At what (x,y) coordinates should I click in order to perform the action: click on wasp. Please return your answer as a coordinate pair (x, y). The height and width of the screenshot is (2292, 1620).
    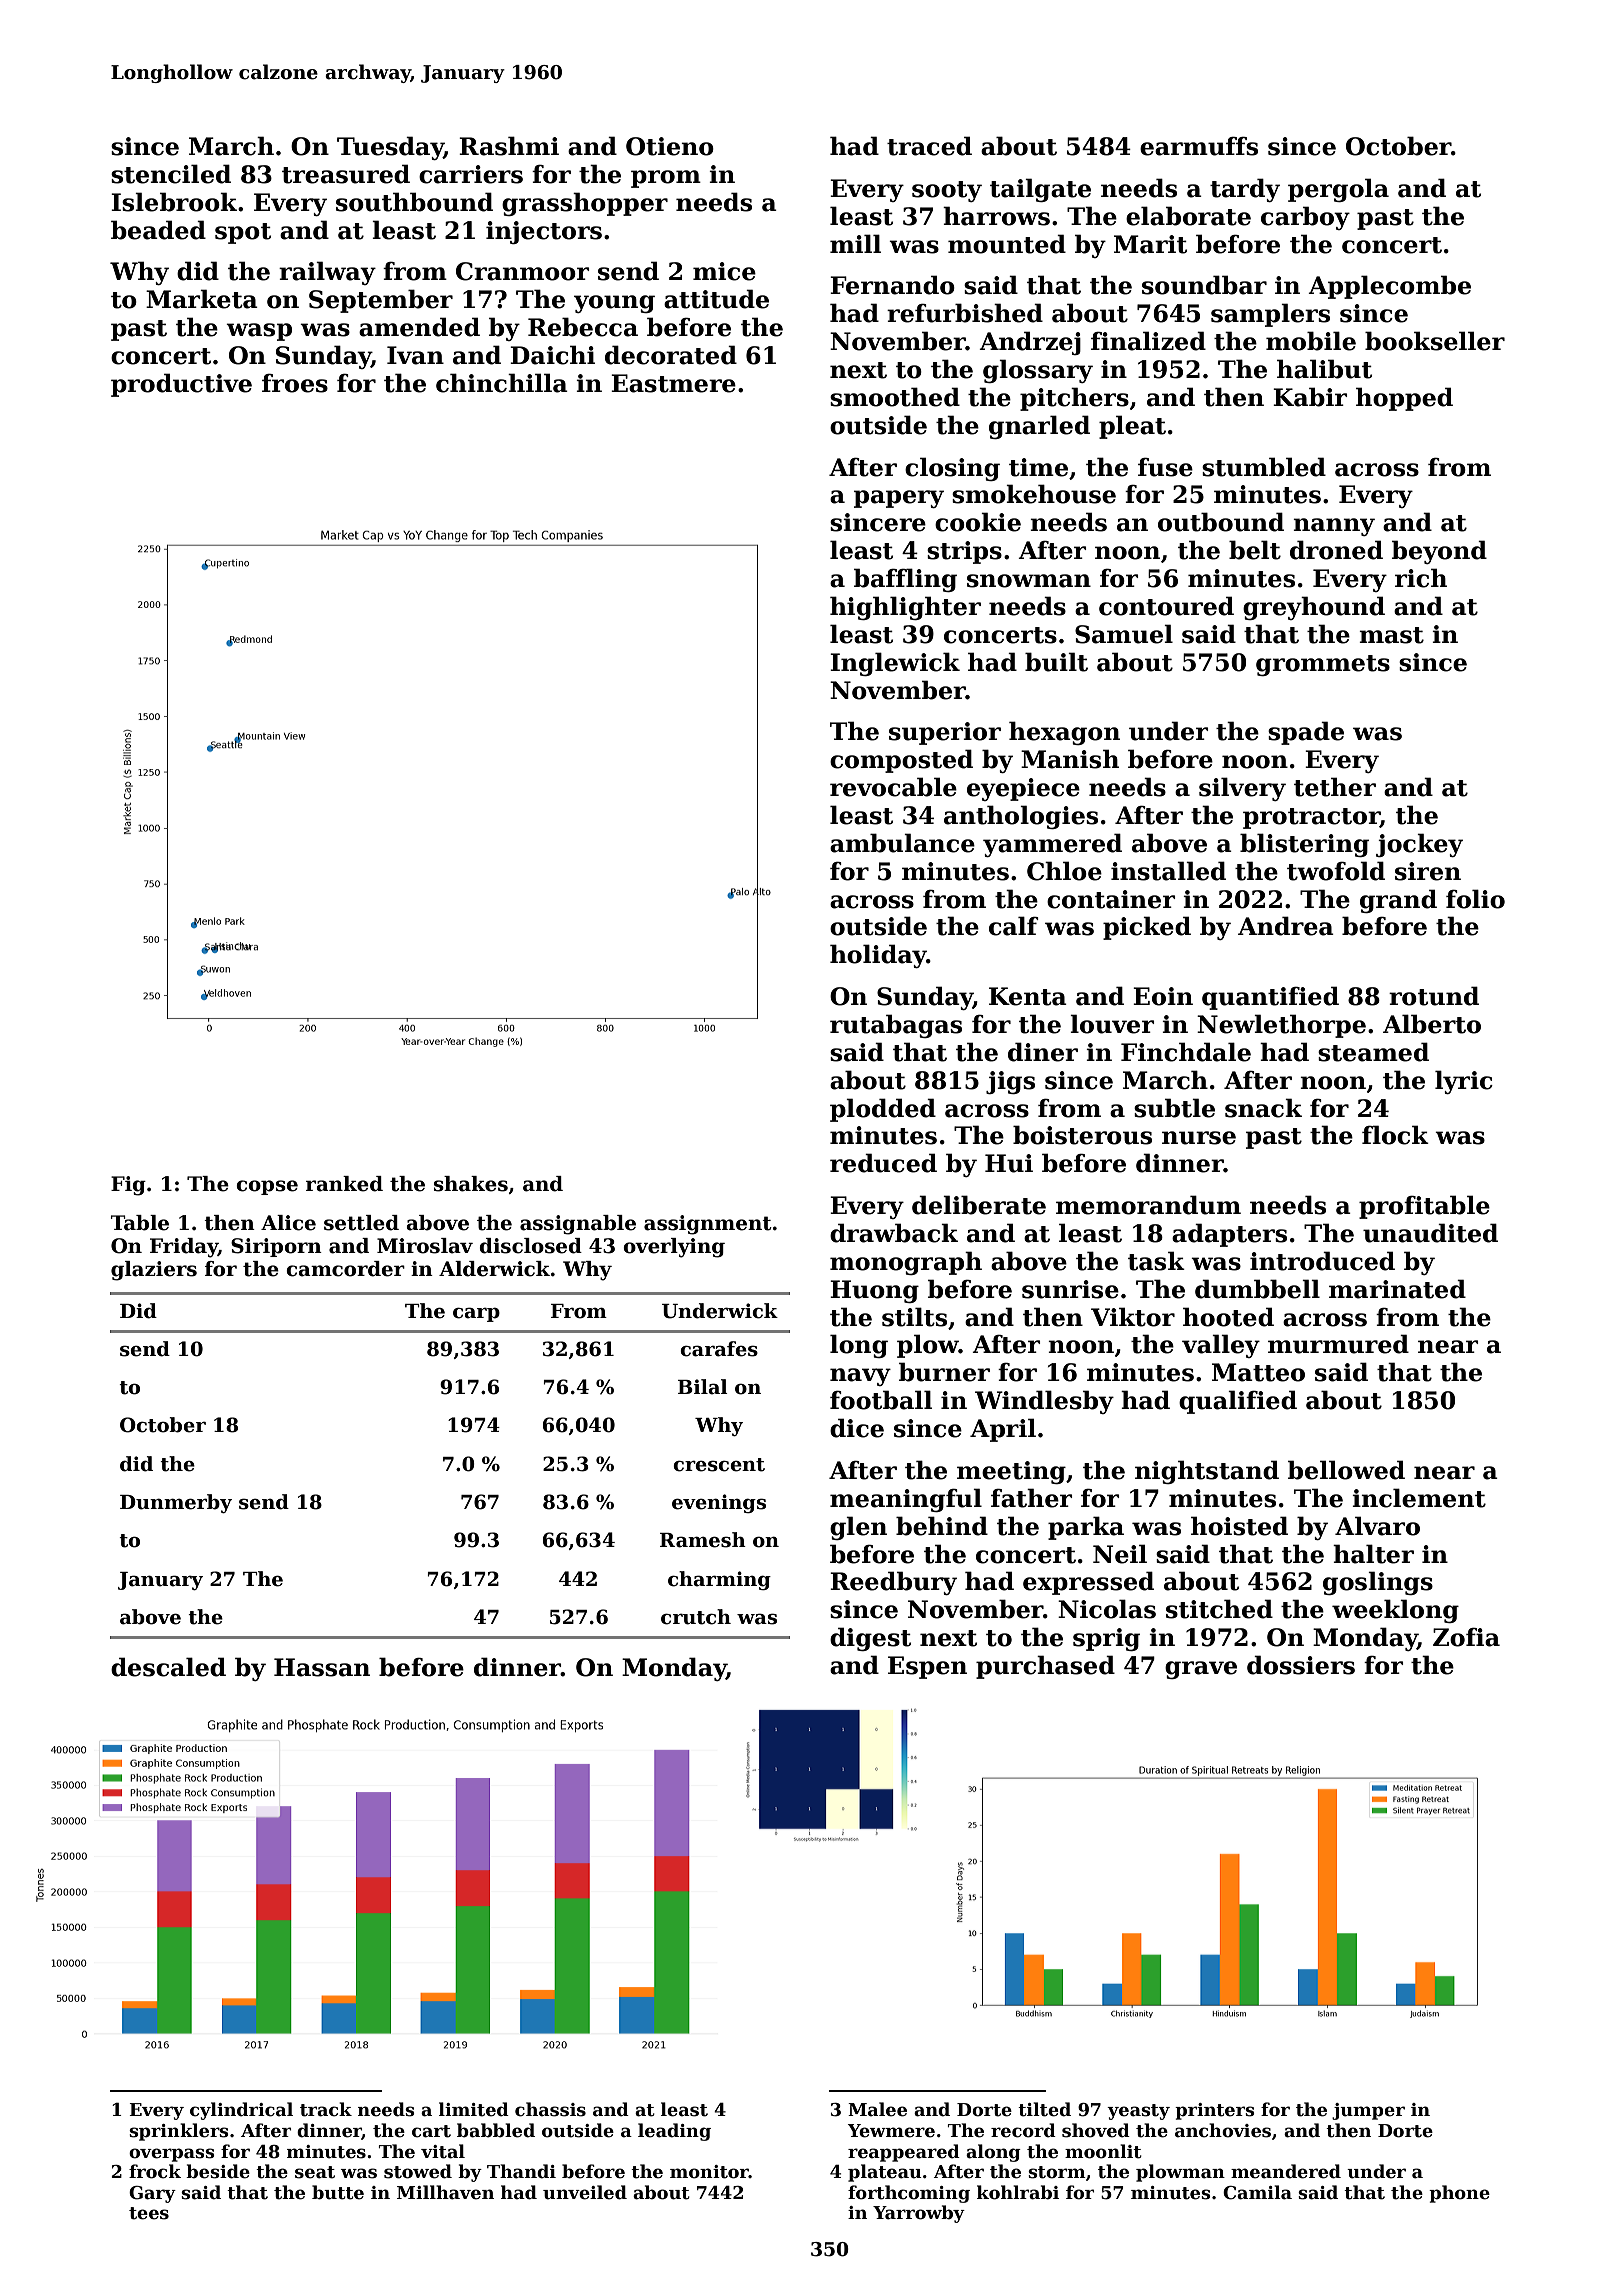
    Looking at the image, I should click on (259, 332).
